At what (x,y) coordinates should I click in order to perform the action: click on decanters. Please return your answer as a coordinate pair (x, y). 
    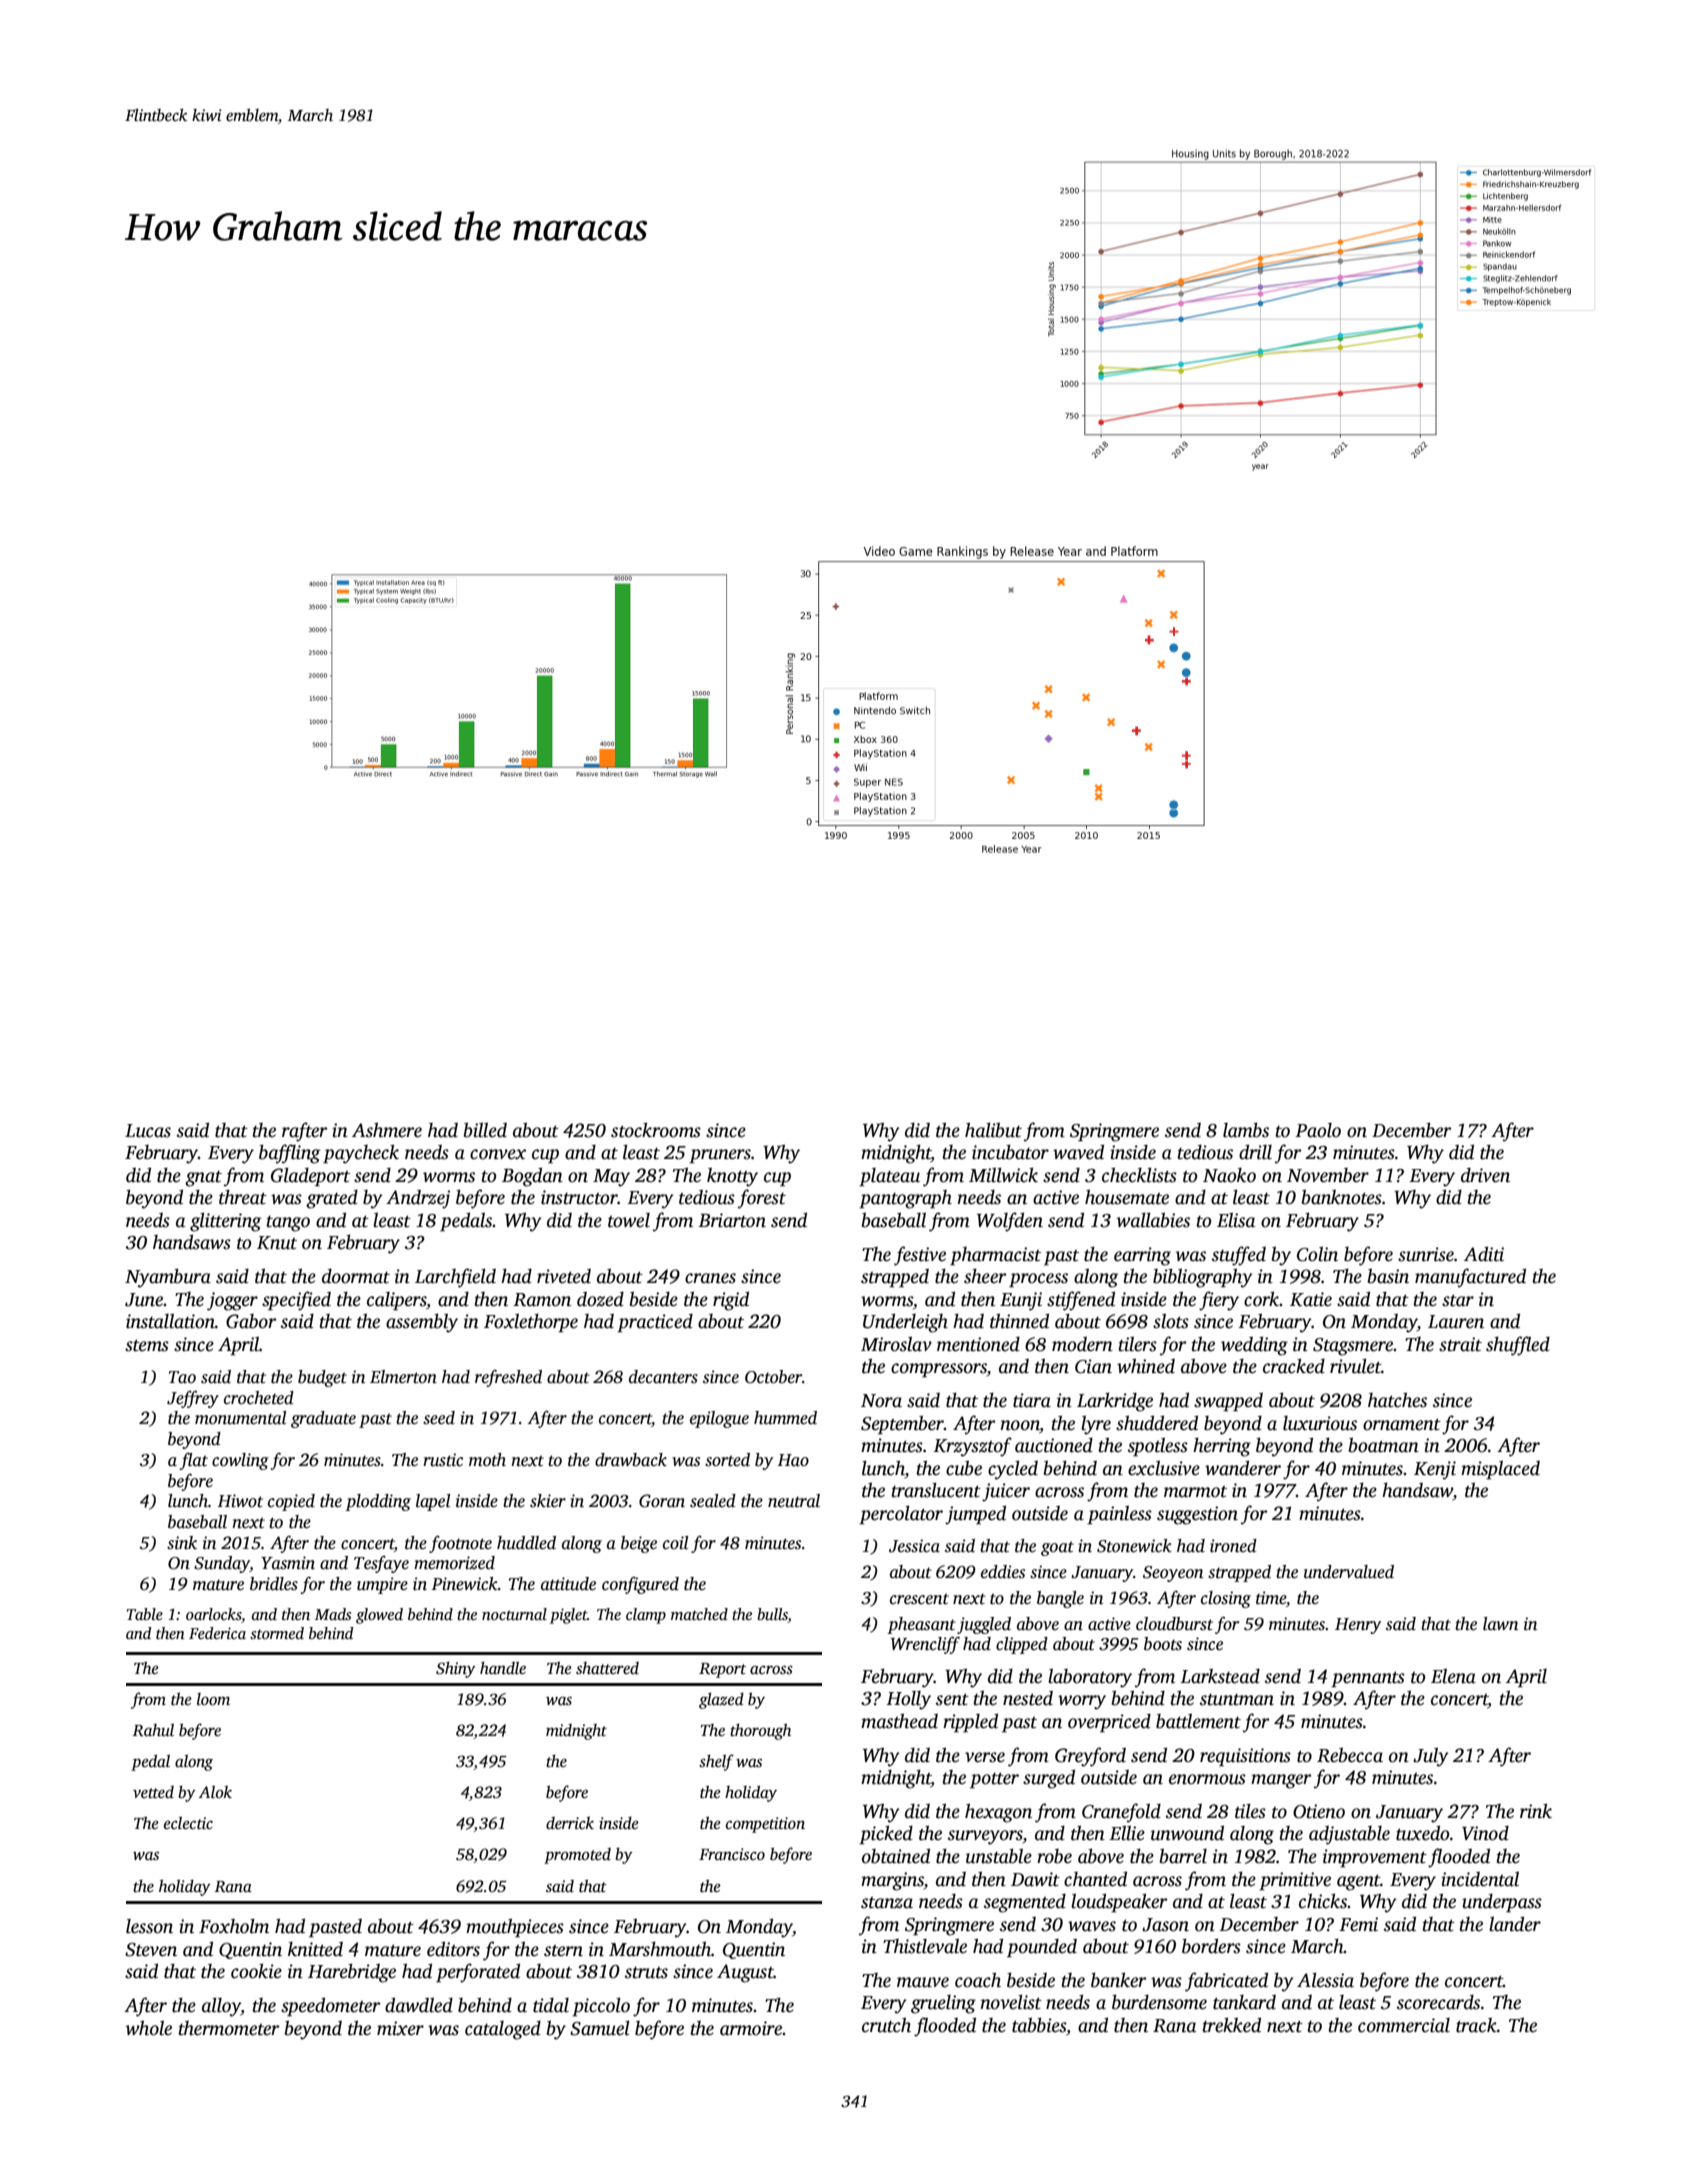
    Looking at the image, I should click on (663, 1377).
